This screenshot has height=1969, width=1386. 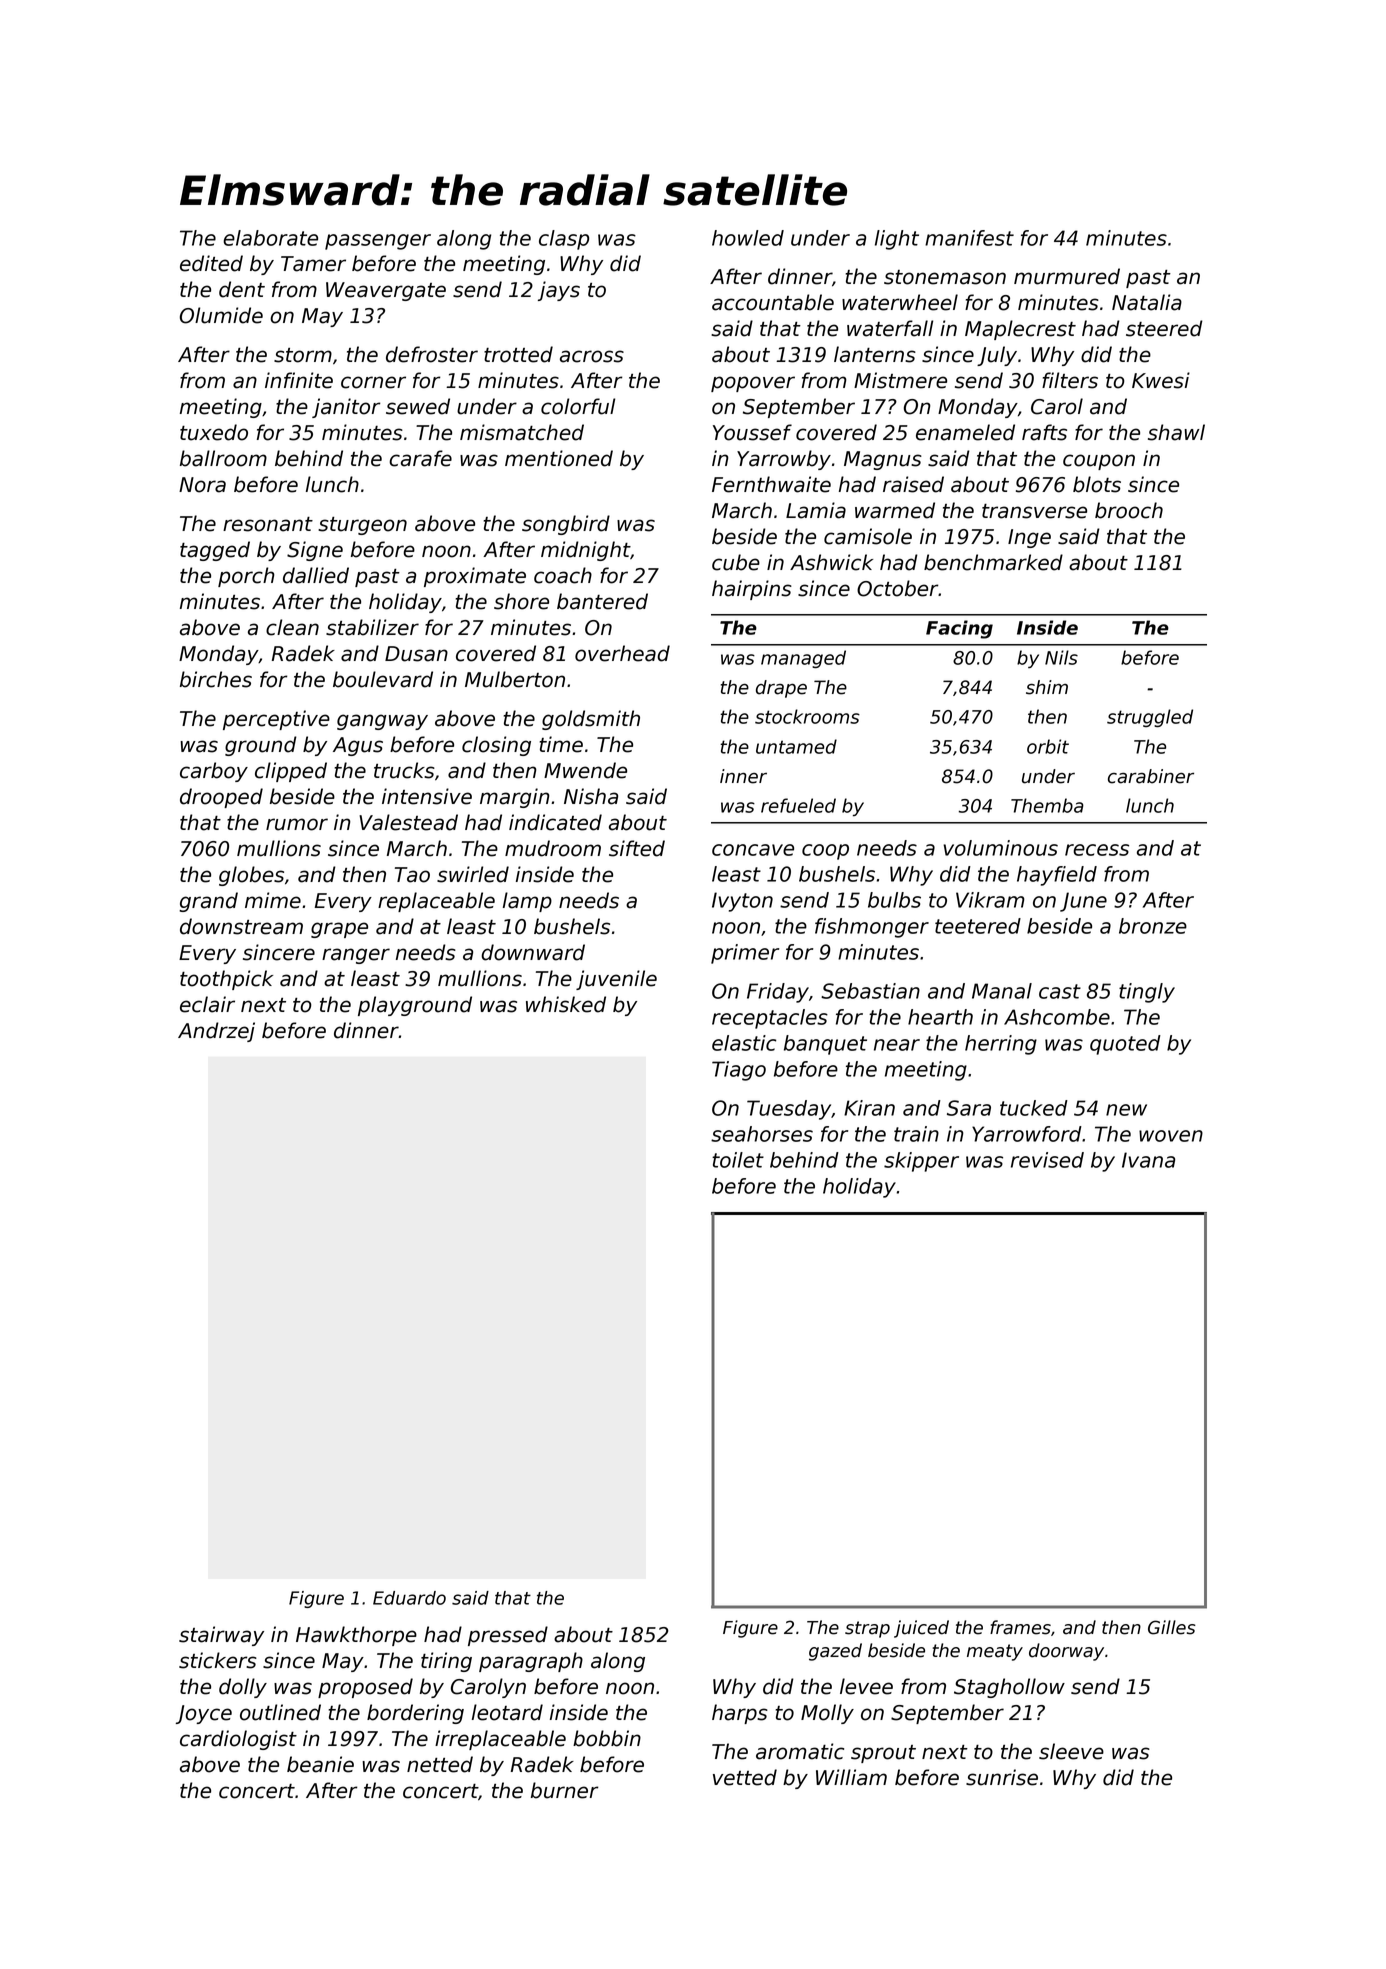 What do you see at coordinates (564, 240) in the screenshot?
I see `clasp` at bounding box center [564, 240].
